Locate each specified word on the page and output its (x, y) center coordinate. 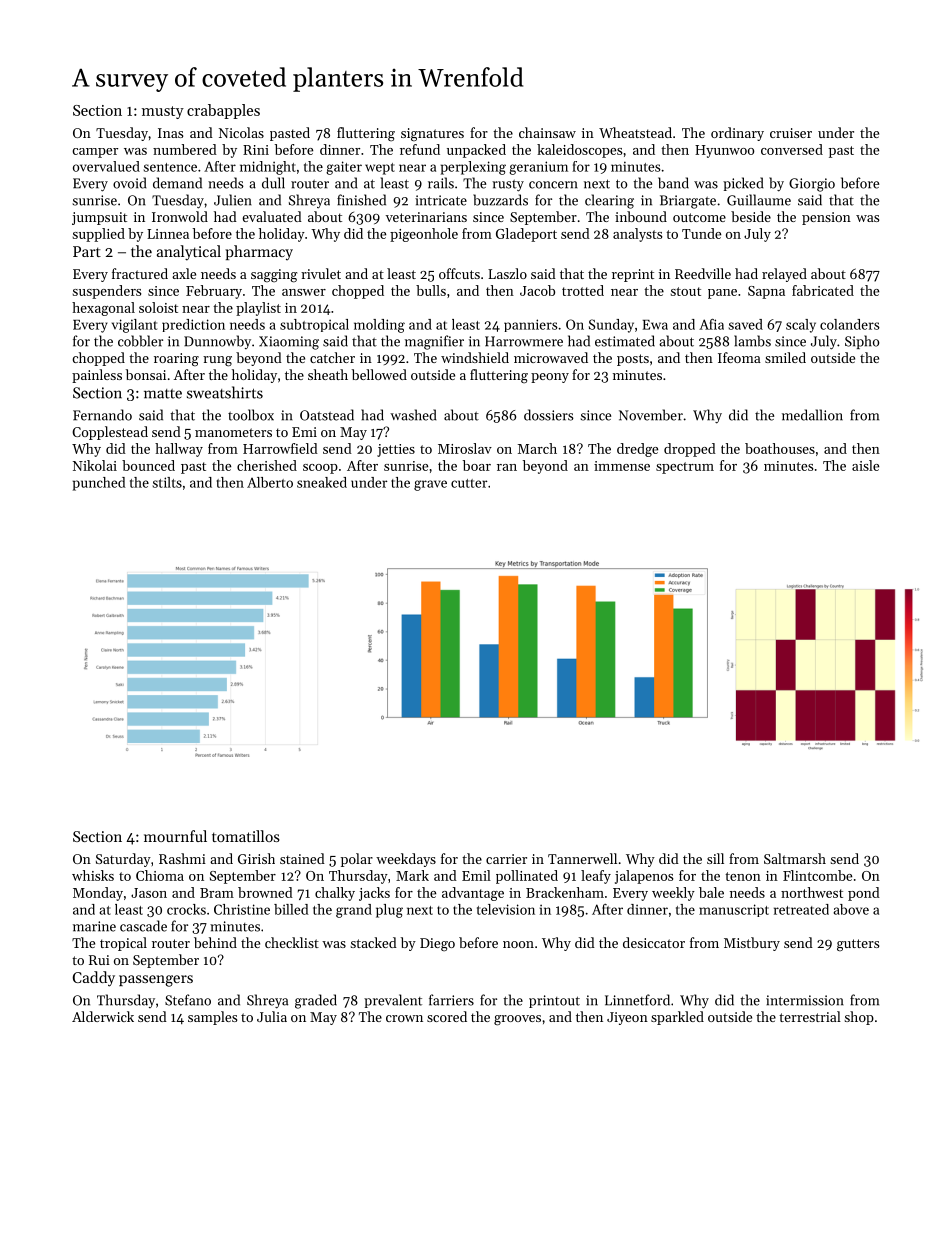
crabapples (223, 111)
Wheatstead (635, 132)
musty (163, 112)
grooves (517, 1020)
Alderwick (103, 1016)
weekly (673, 894)
